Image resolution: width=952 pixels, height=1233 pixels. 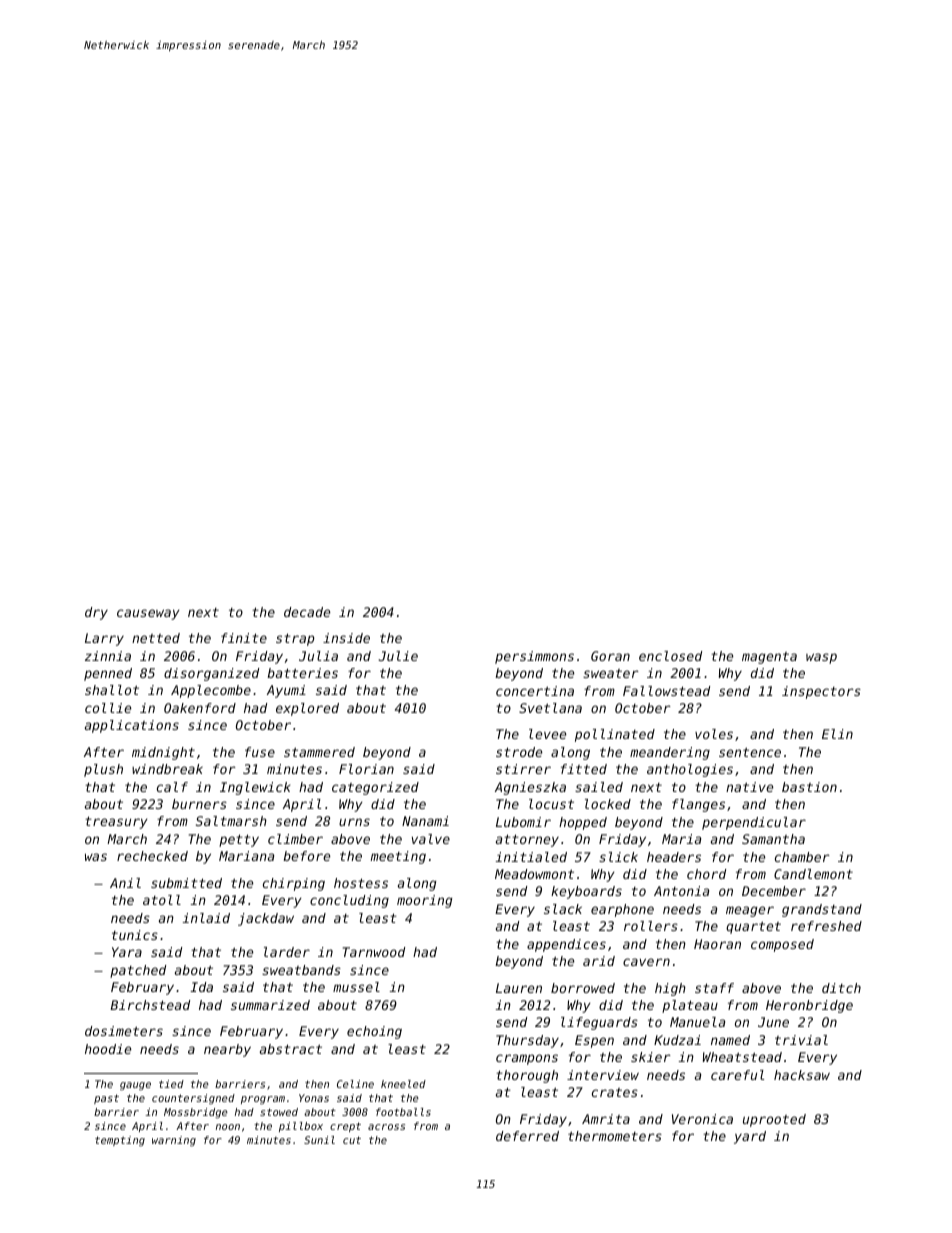 What do you see at coordinates (120, 1141) in the screenshot?
I see `tempting` at bounding box center [120, 1141].
